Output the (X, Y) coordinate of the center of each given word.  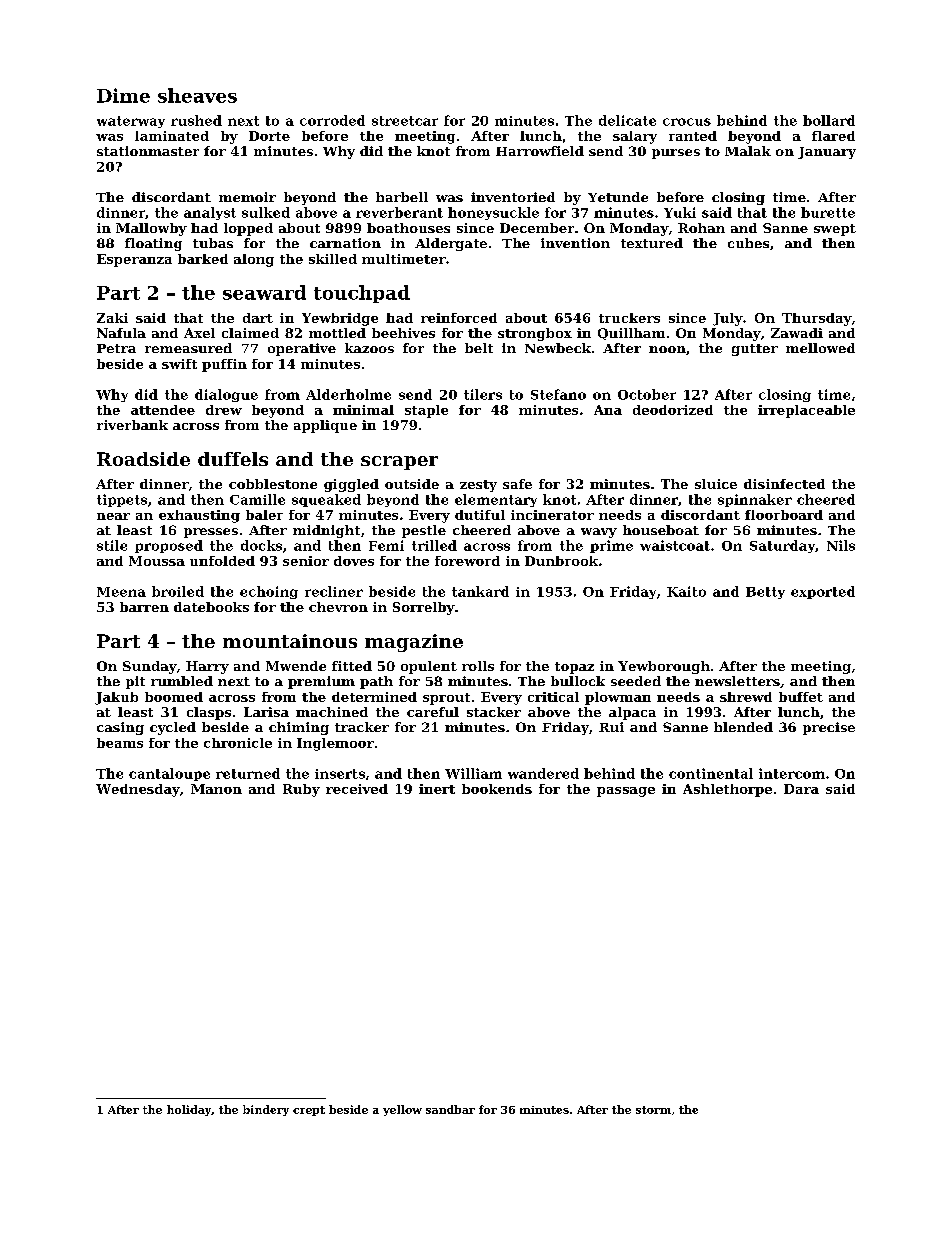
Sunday (150, 667)
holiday (189, 1110)
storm (653, 1110)
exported (823, 592)
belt (479, 348)
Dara (801, 789)
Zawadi (797, 333)
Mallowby (151, 229)
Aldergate (451, 244)
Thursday (816, 319)
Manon (216, 789)
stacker (494, 712)
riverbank (132, 425)
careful (433, 712)
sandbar (450, 1109)
